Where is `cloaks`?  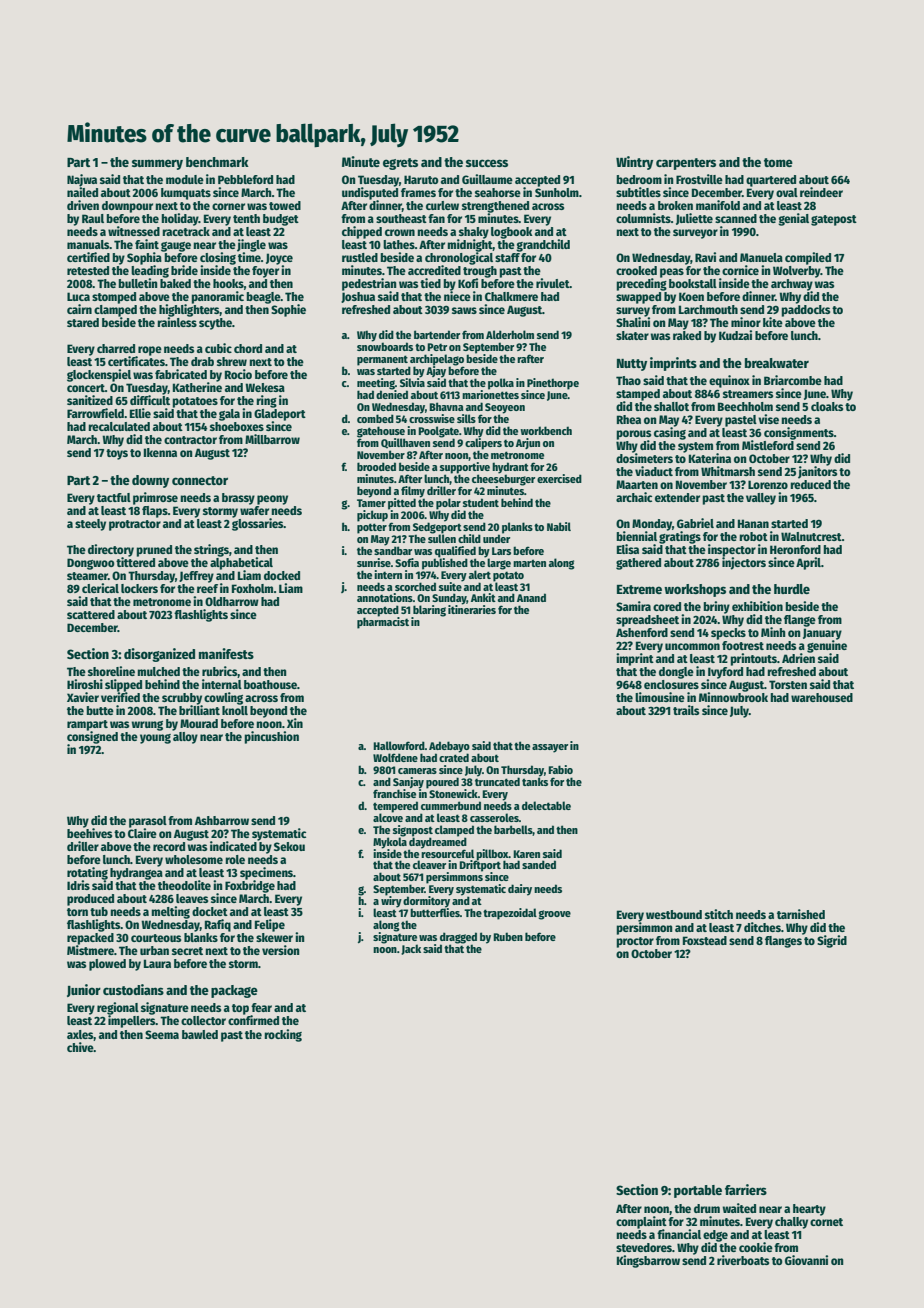 cloaks is located at coordinates (827, 406).
